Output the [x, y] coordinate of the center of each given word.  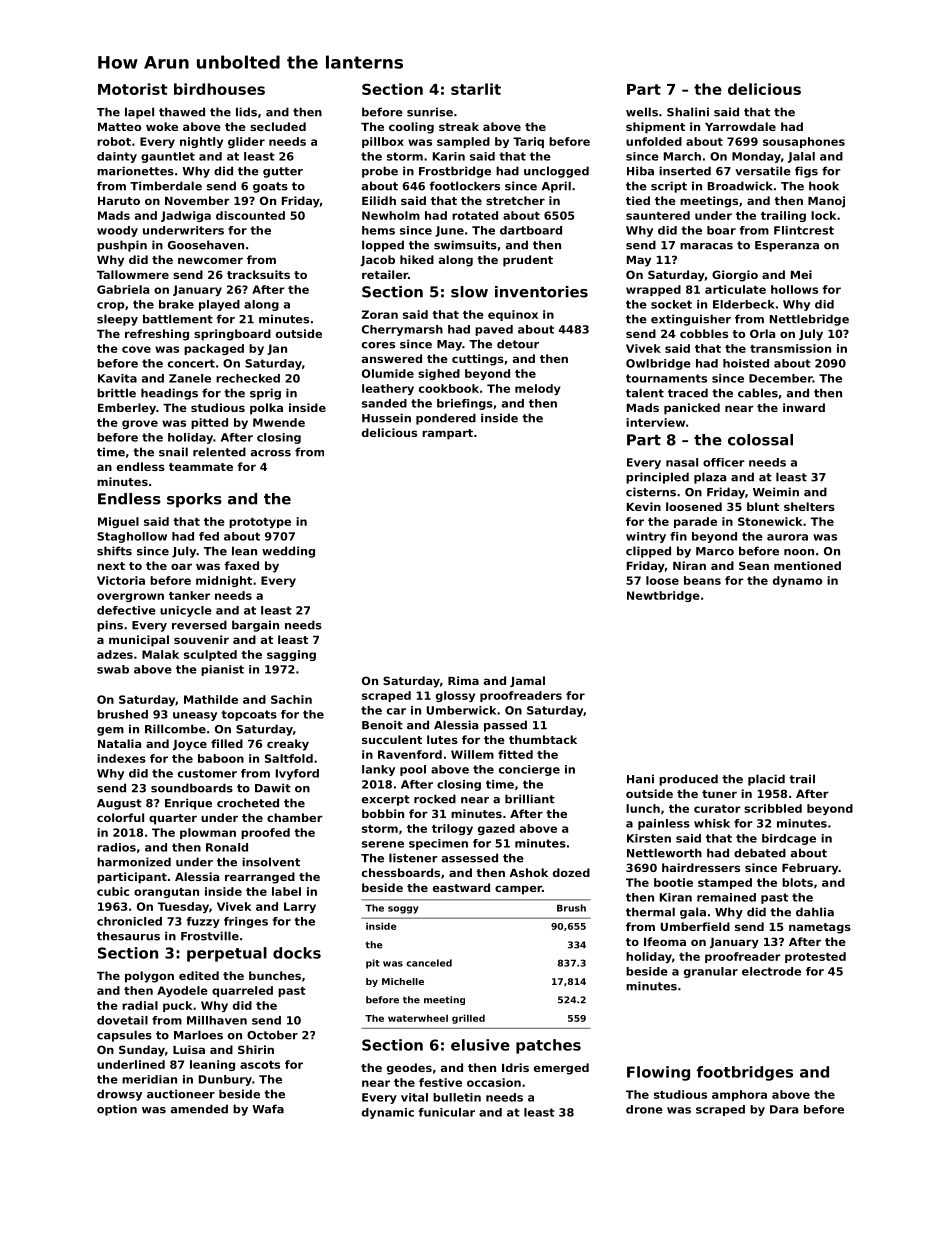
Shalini [688, 112]
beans [702, 580]
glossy [455, 696]
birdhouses [219, 89]
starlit [476, 89]
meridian [149, 1079]
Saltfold [289, 758]
